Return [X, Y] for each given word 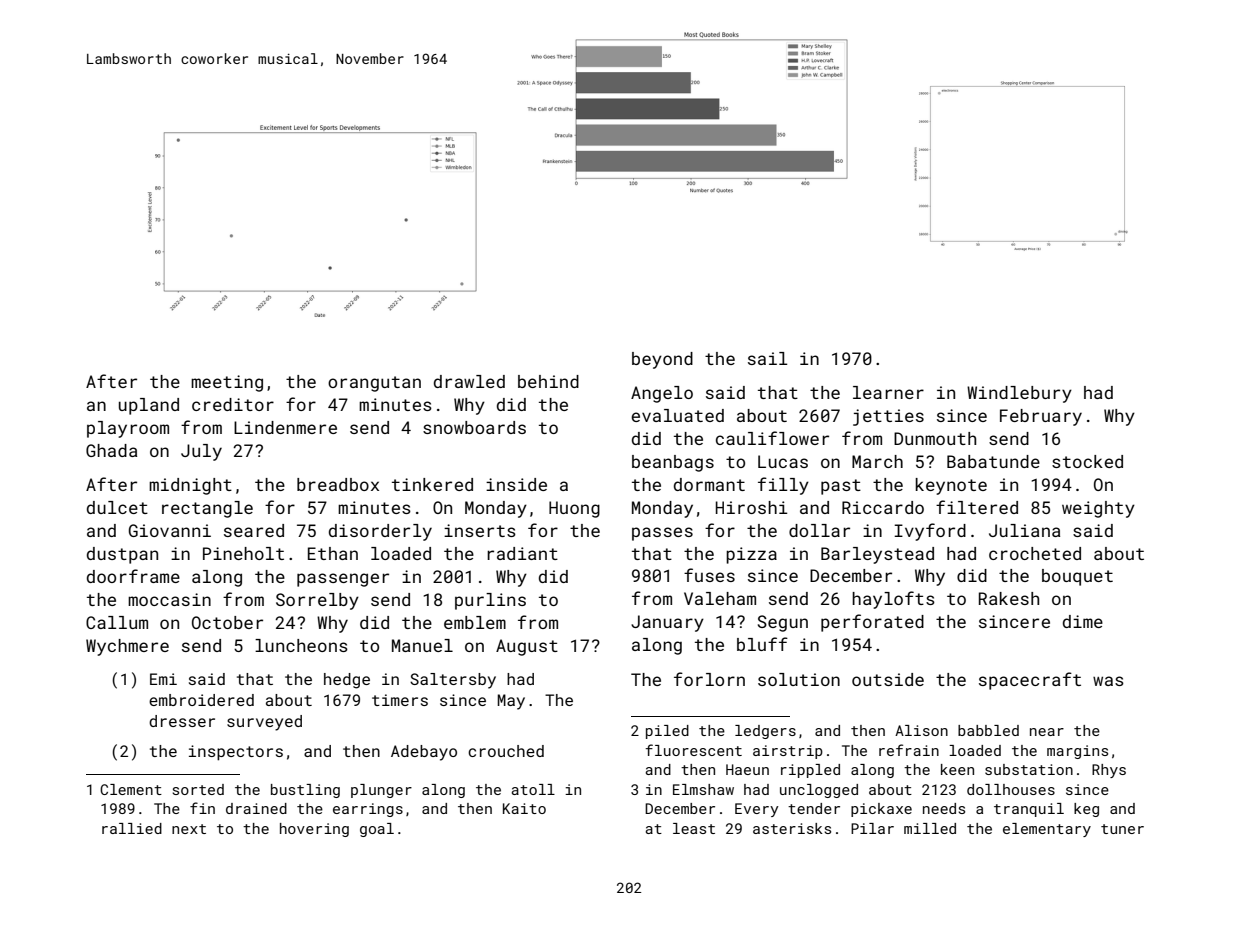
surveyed [264, 723]
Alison [921, 730]
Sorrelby [317, 601]
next [189, 829]
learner [888, 392]
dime [1083, 621]
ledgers [765, 732]
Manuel [422, 645]
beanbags [673, 463]
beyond [662, 360]
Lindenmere [285, 427]
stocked [1087, 461]
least [694, 828]
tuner [1122, 829]
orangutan [374, 384]
